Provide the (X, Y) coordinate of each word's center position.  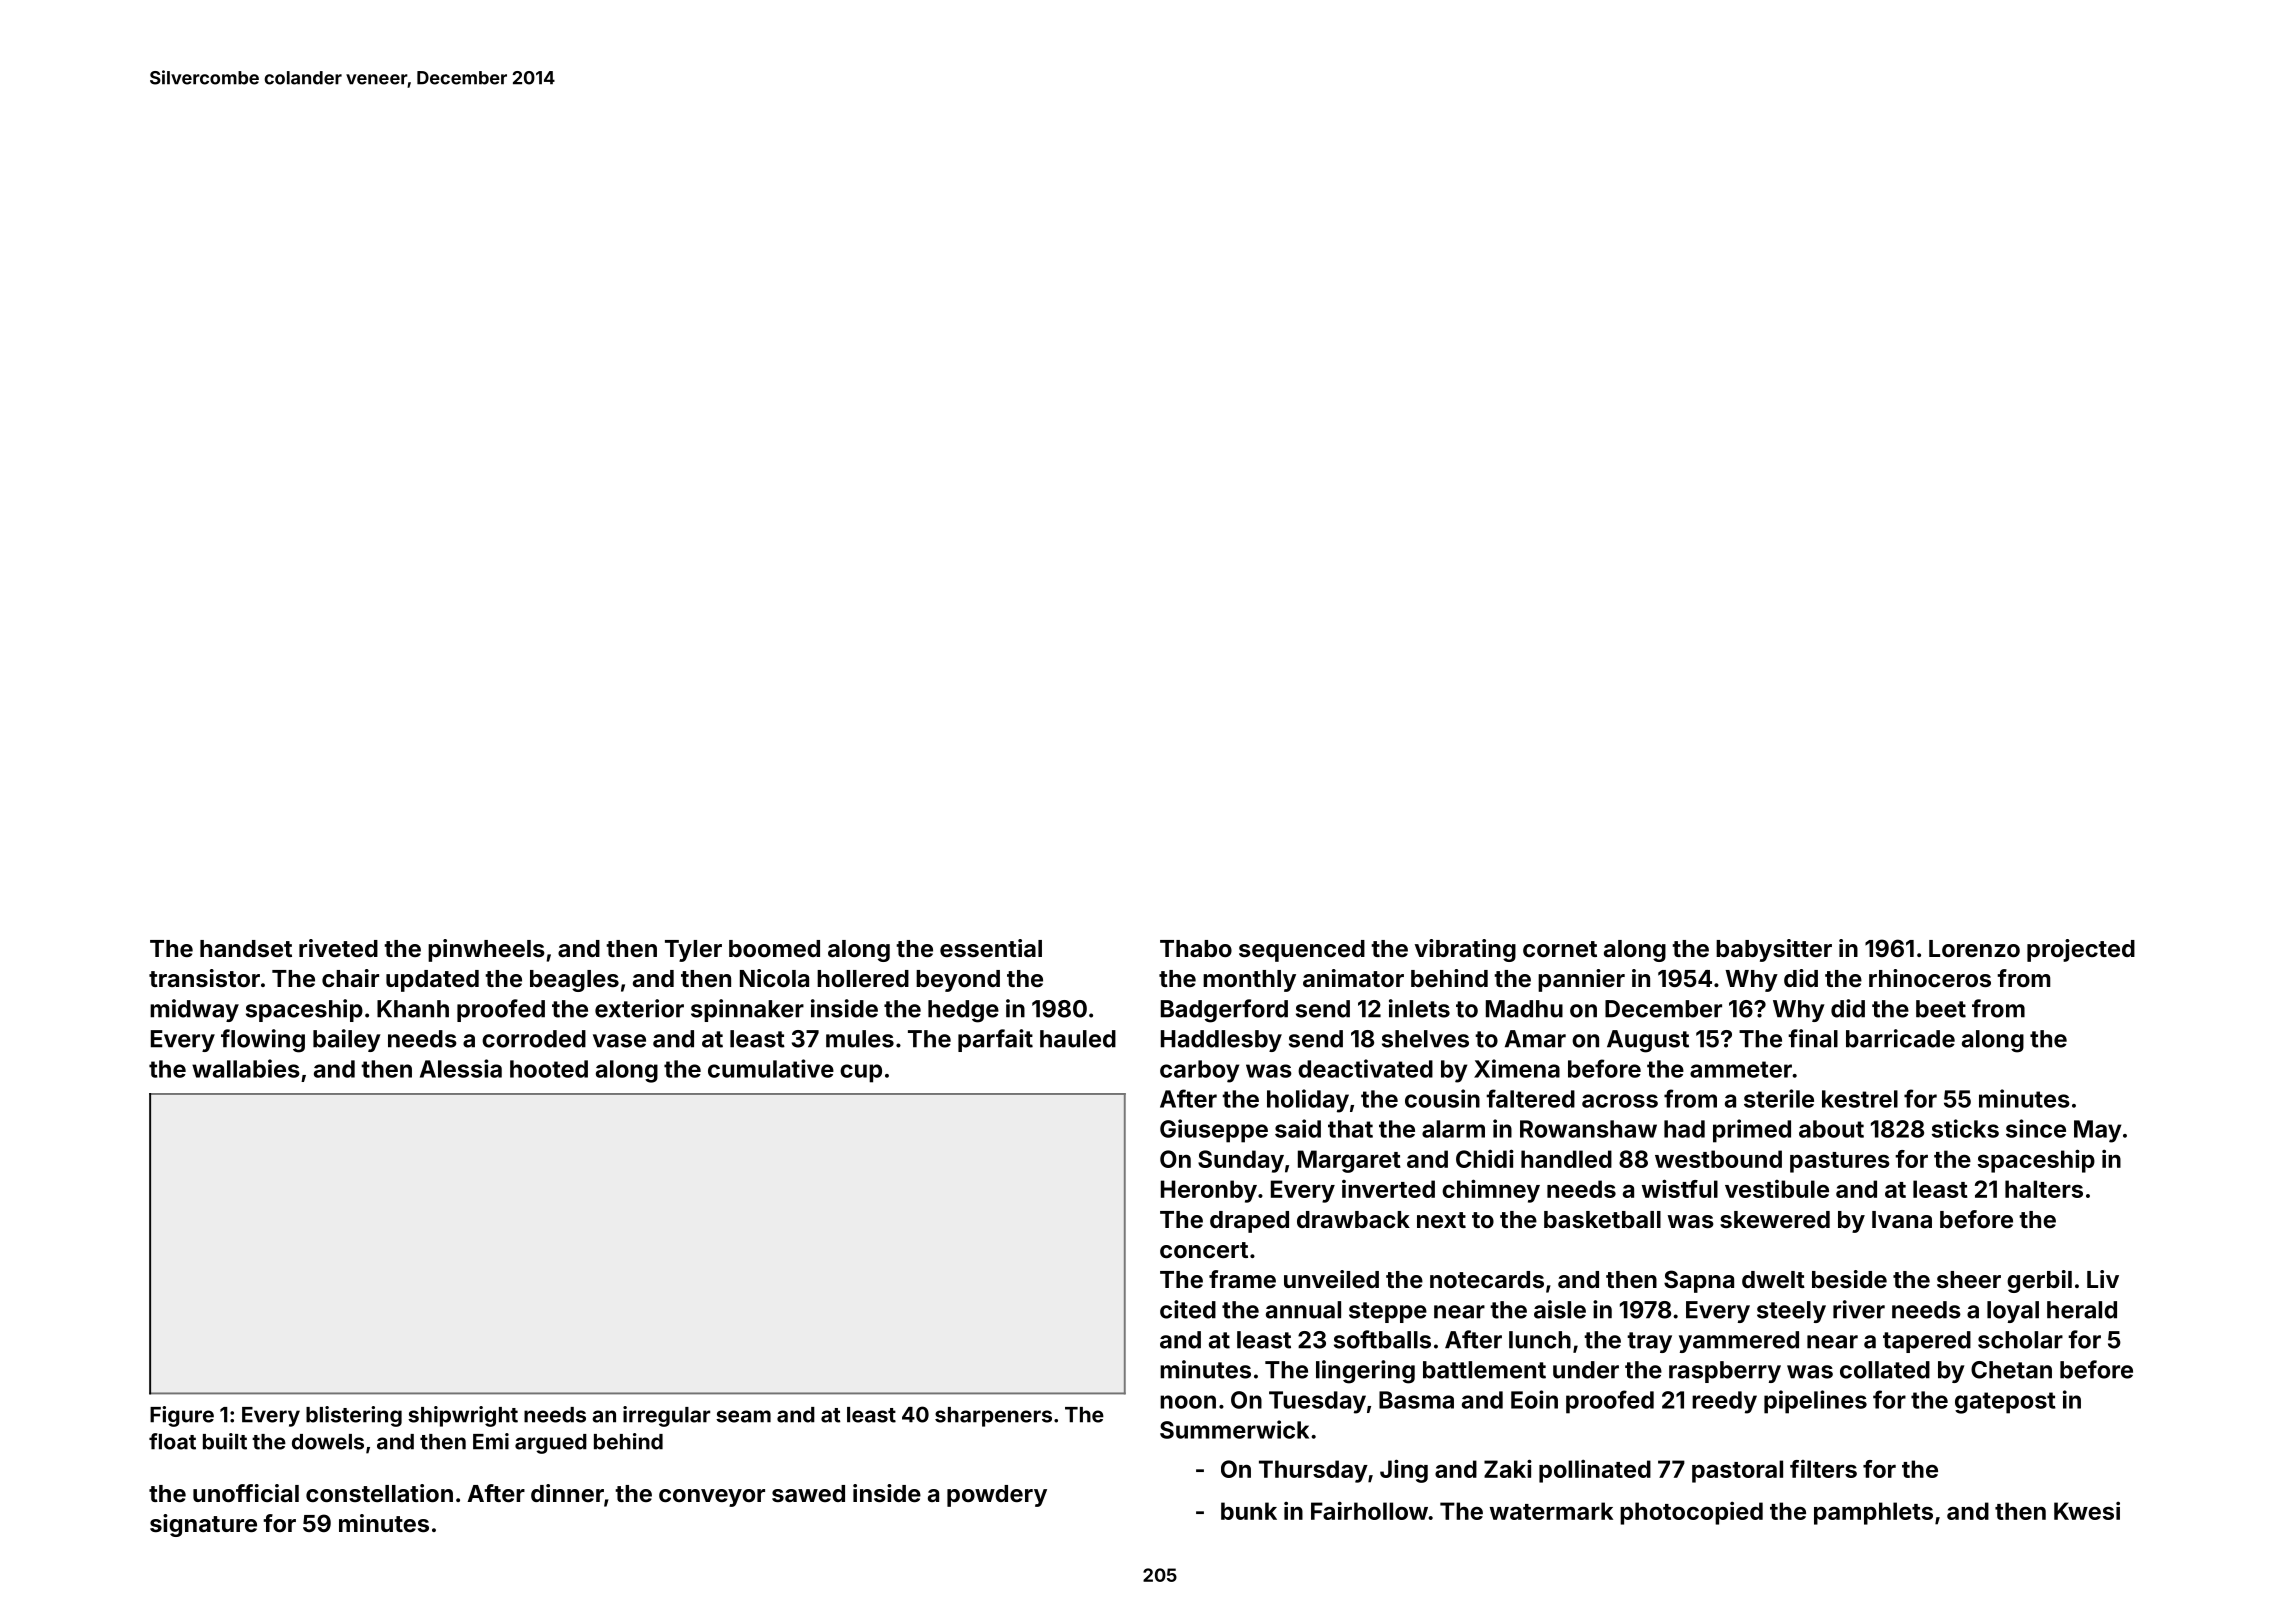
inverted (1388, 1189)
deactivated (1365, 1068)
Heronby (1209, 1191)
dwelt (1773, 1279)
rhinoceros (1930, 978)
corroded (534, 1039)
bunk (1249, 1511)
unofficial (246, 1493)
